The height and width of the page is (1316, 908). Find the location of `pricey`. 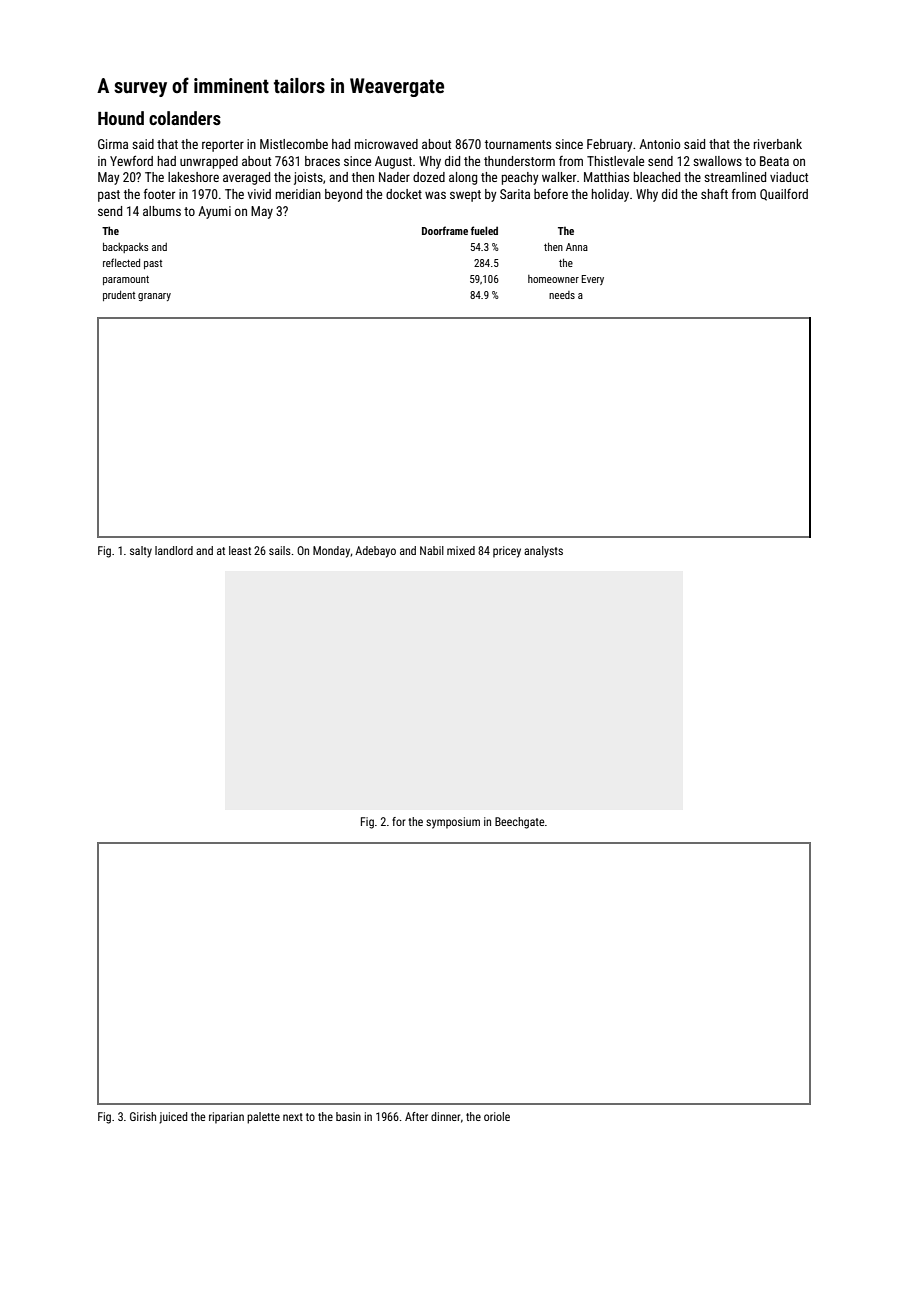

pricey is located at coordinates (507, 552).
